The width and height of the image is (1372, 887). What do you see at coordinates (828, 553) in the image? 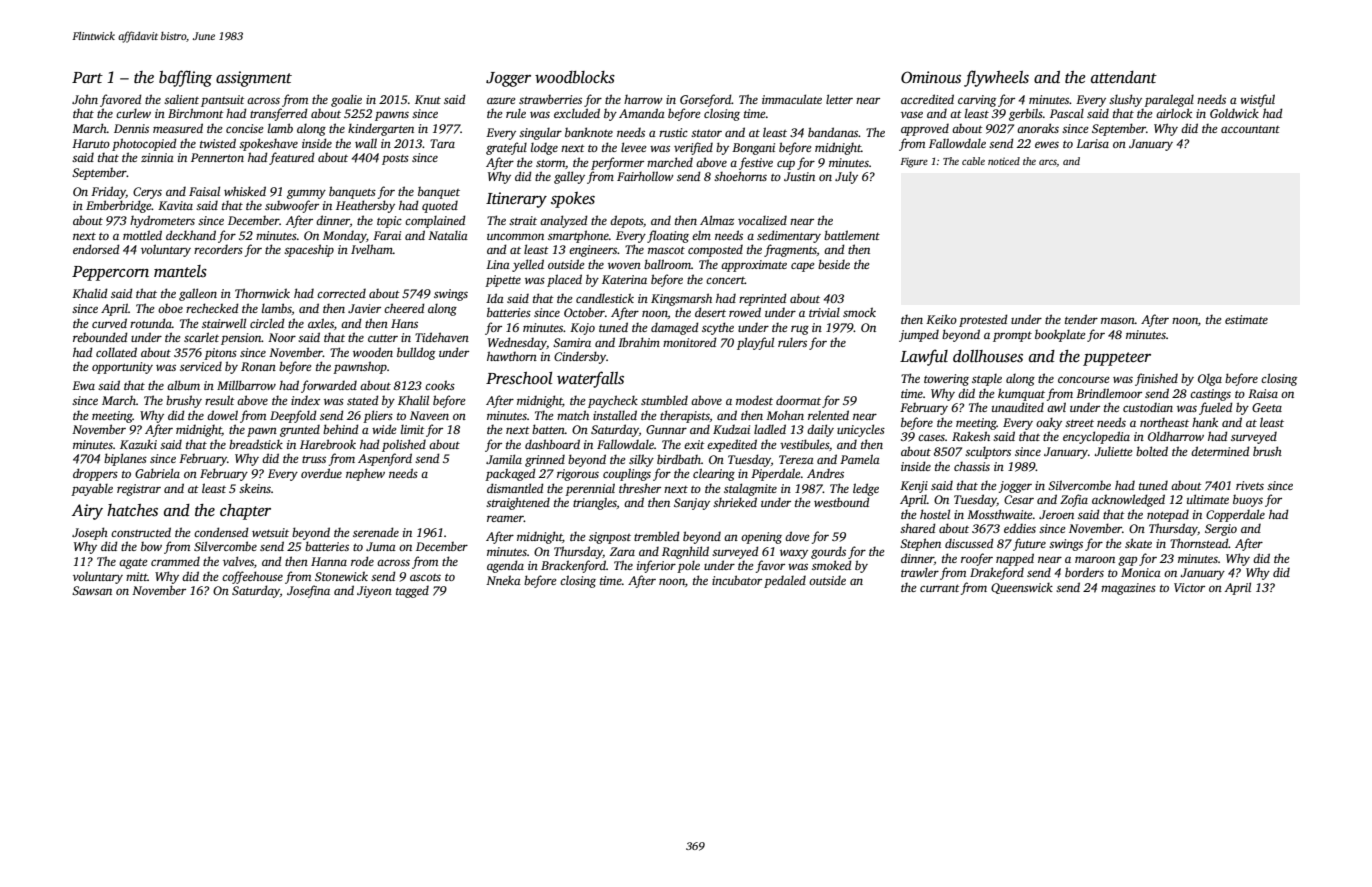
I see `gourds` at bounding box center [828, 553].
